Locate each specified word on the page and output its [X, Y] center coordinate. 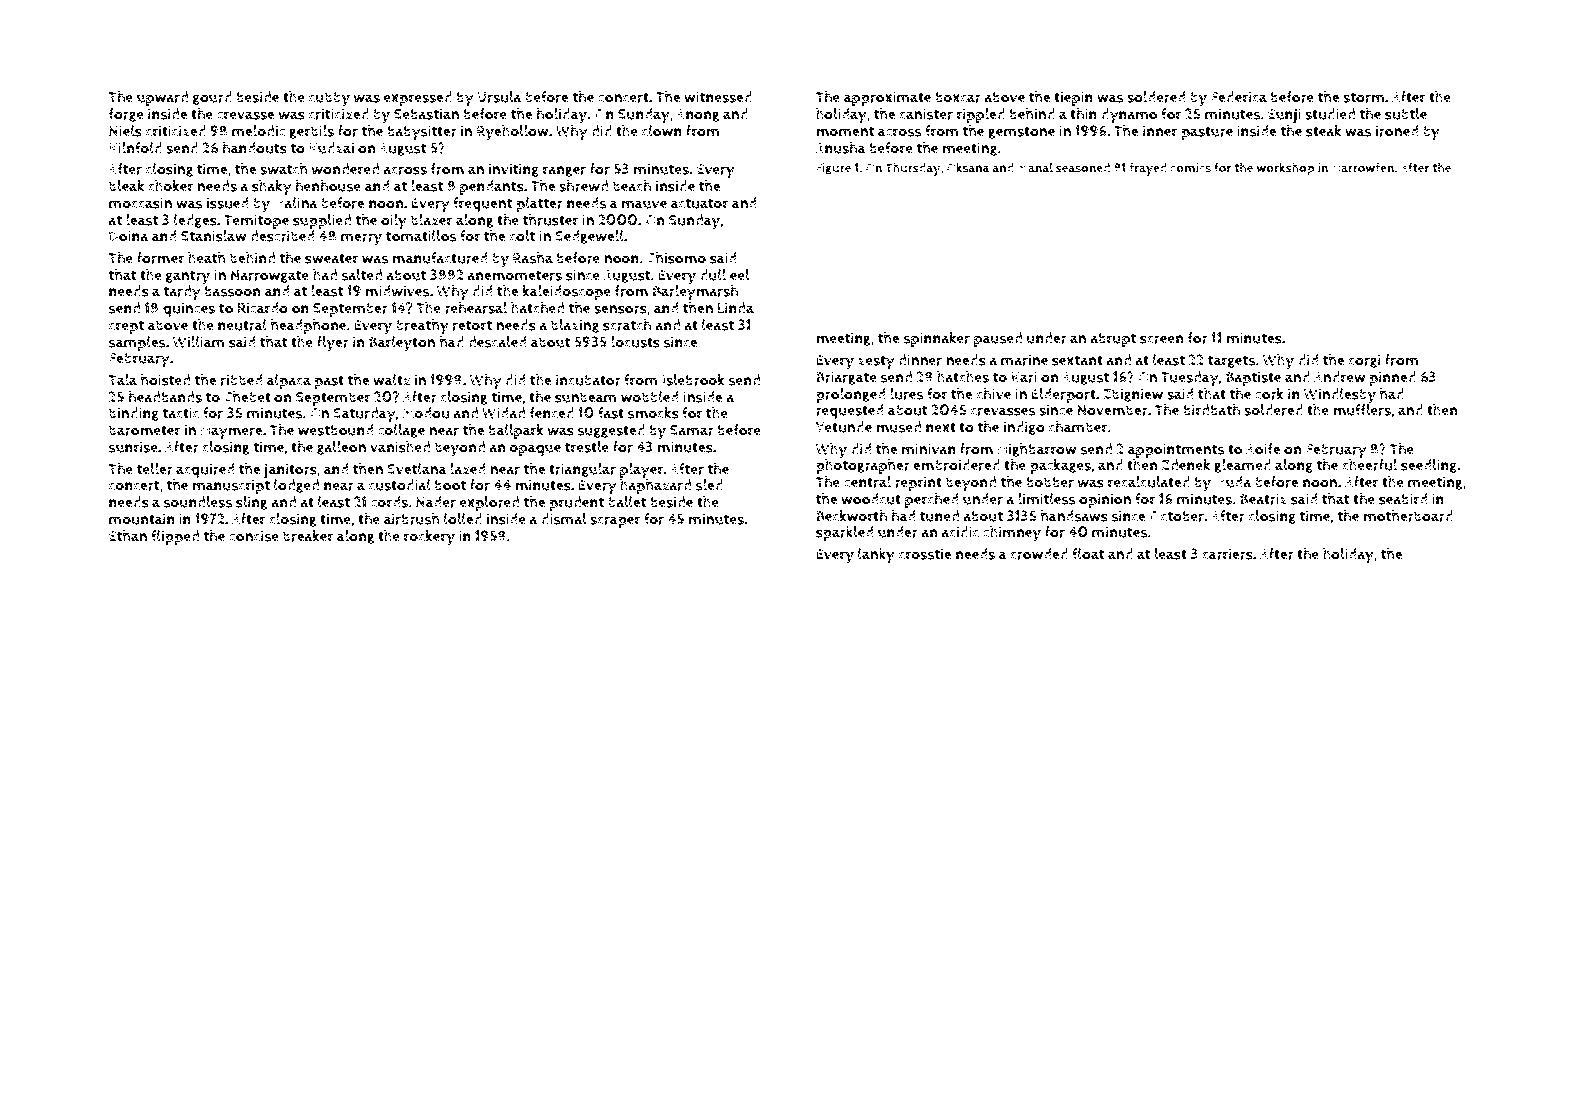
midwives [397, 291]
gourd [212, 98]
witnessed [718, 97]
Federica [1239, 97]
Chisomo [676, 258]
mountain [142, 519]
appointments [1176, 450]
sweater [331, 258]
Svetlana [417, 469]
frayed [1148, 169]
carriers [1227, 554]
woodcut [871, 499]
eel [740, 275]
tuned [939, 516]
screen [1162, 339]
